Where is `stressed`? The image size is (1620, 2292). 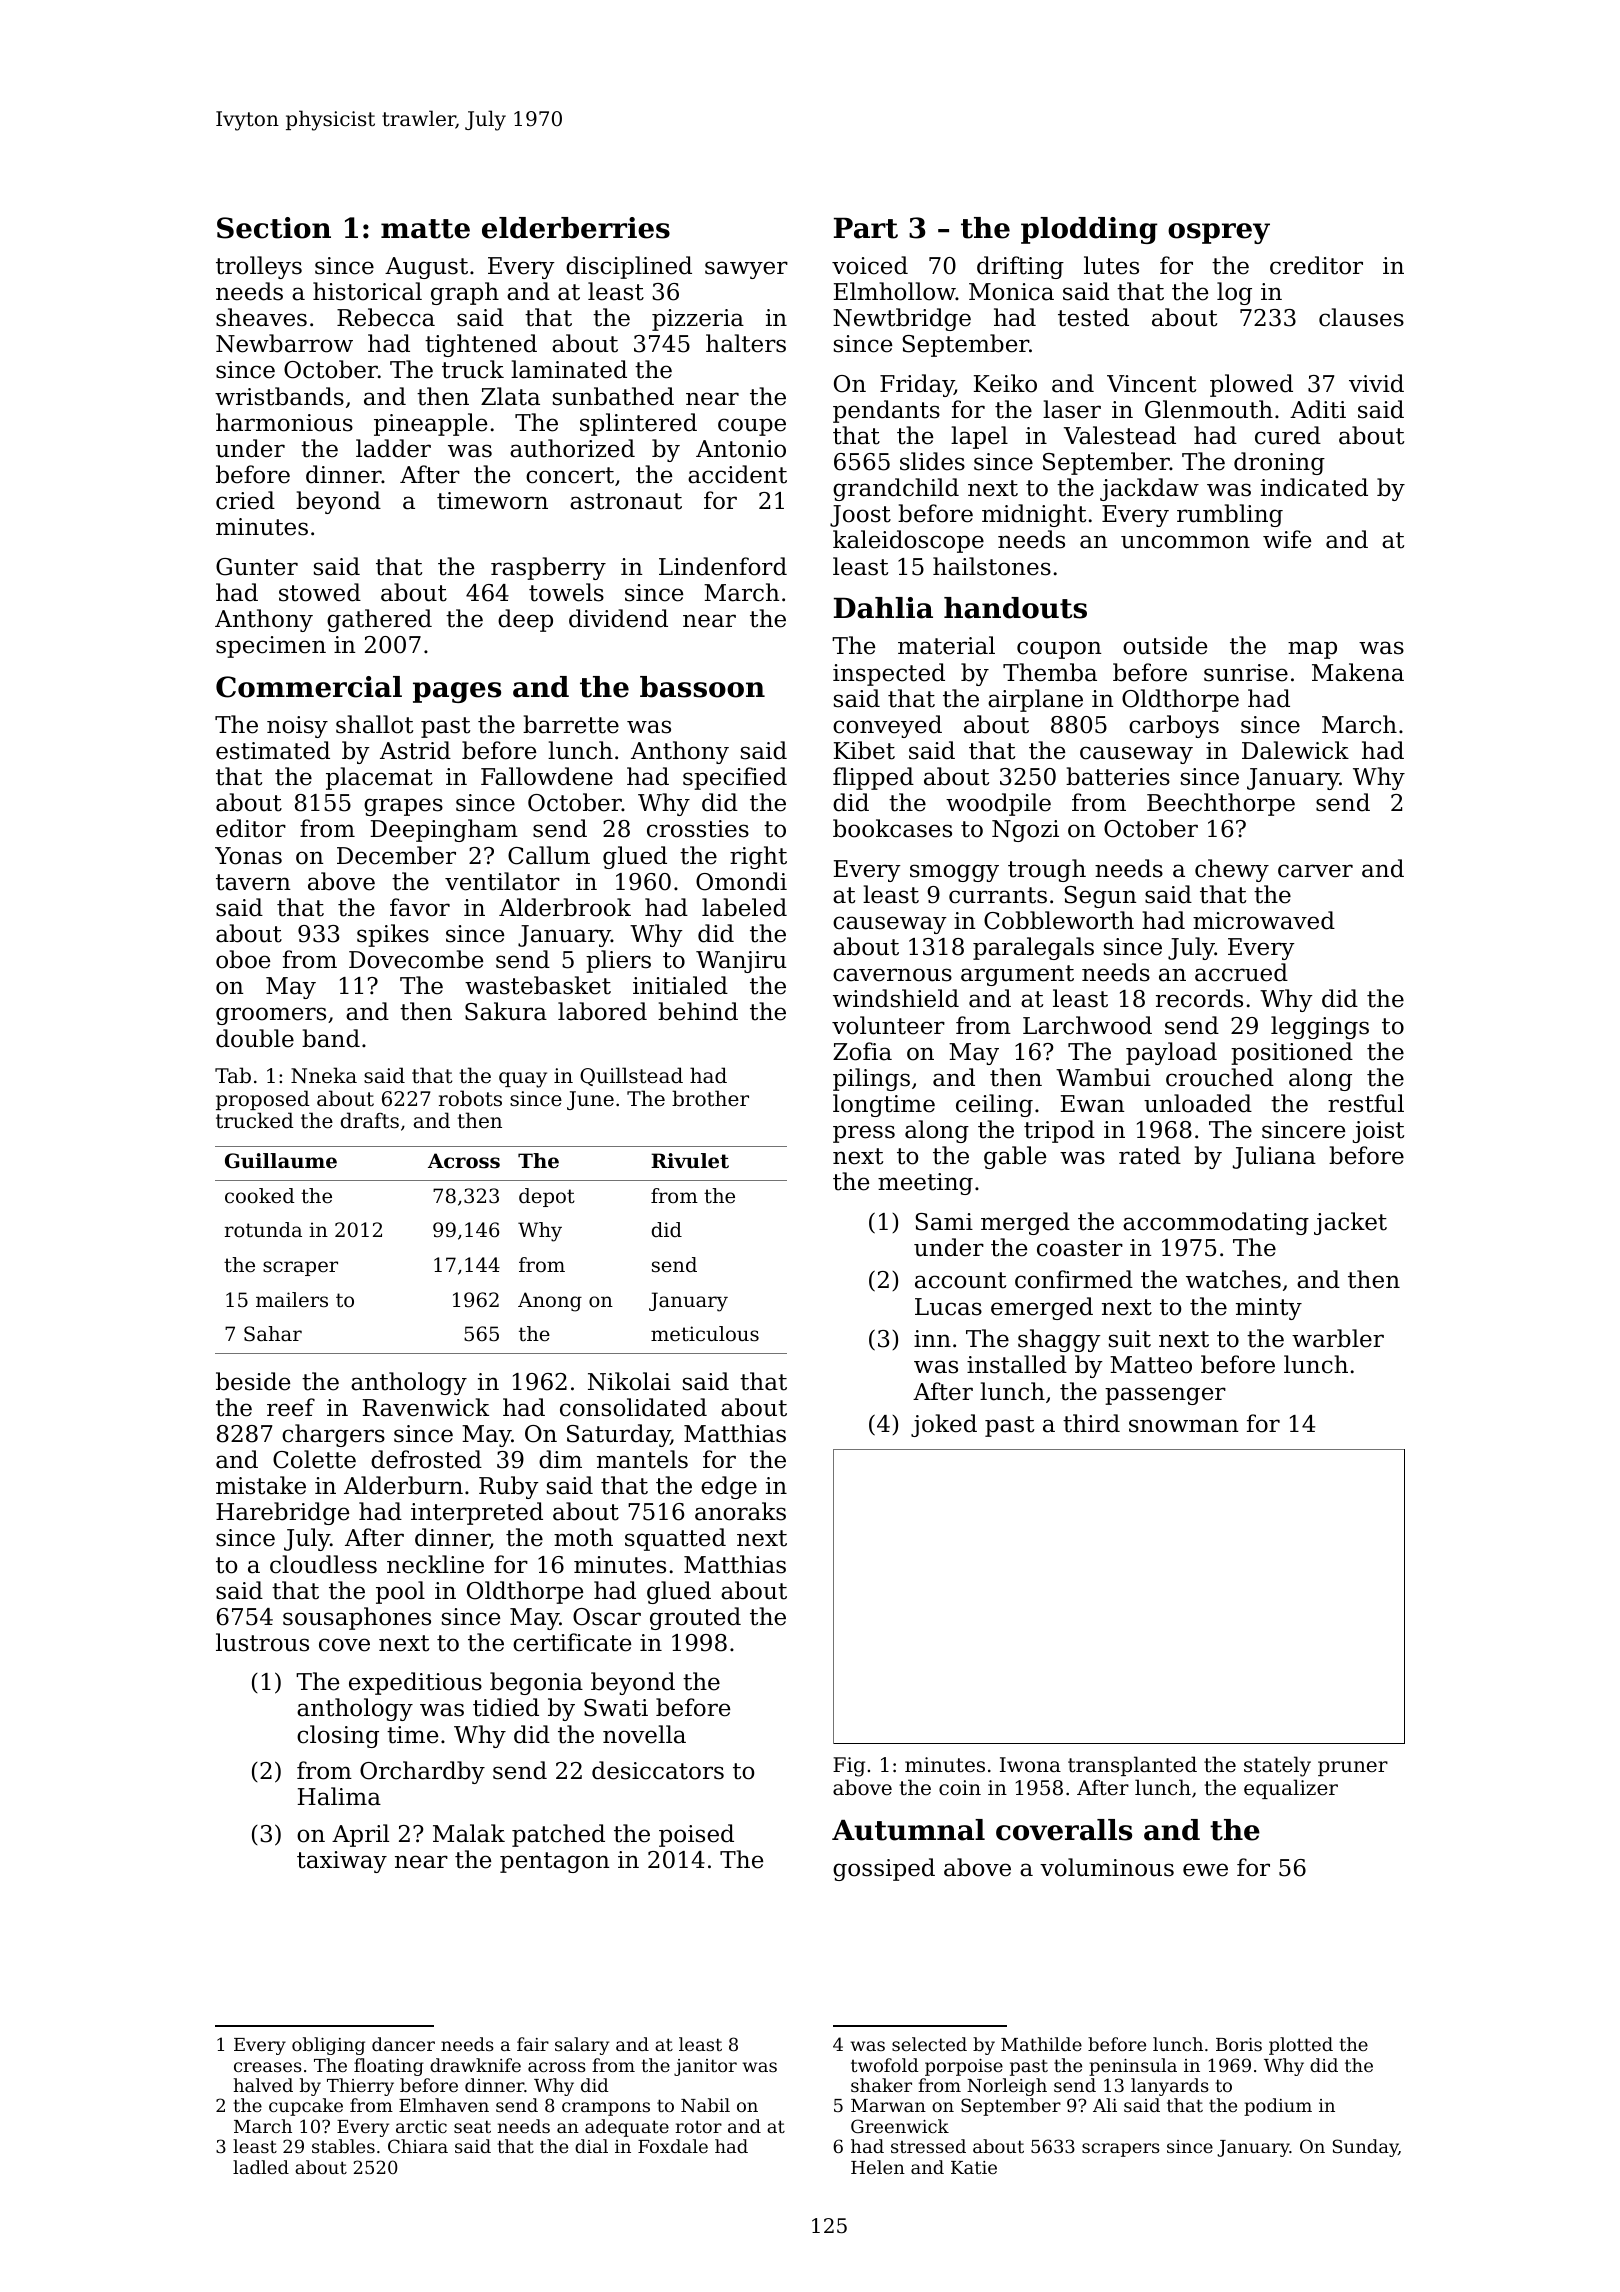
stressed is located at coordinates (928, 2146).
